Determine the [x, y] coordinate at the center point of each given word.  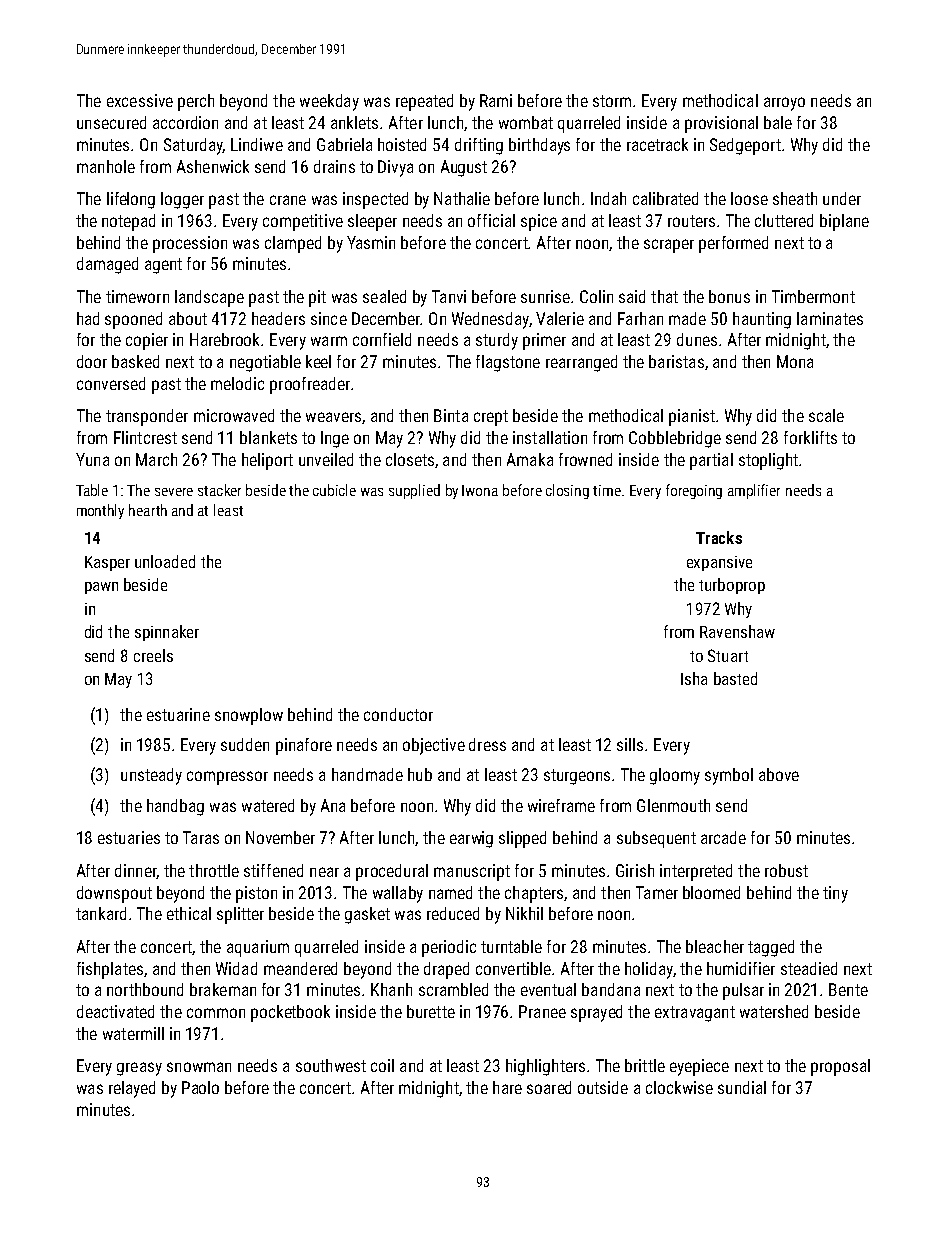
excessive [140, 100]
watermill [133, 1033]
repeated [424, 102]
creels [153, 655]
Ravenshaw [737, 631]
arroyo [784, 104]
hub [420, 774]
